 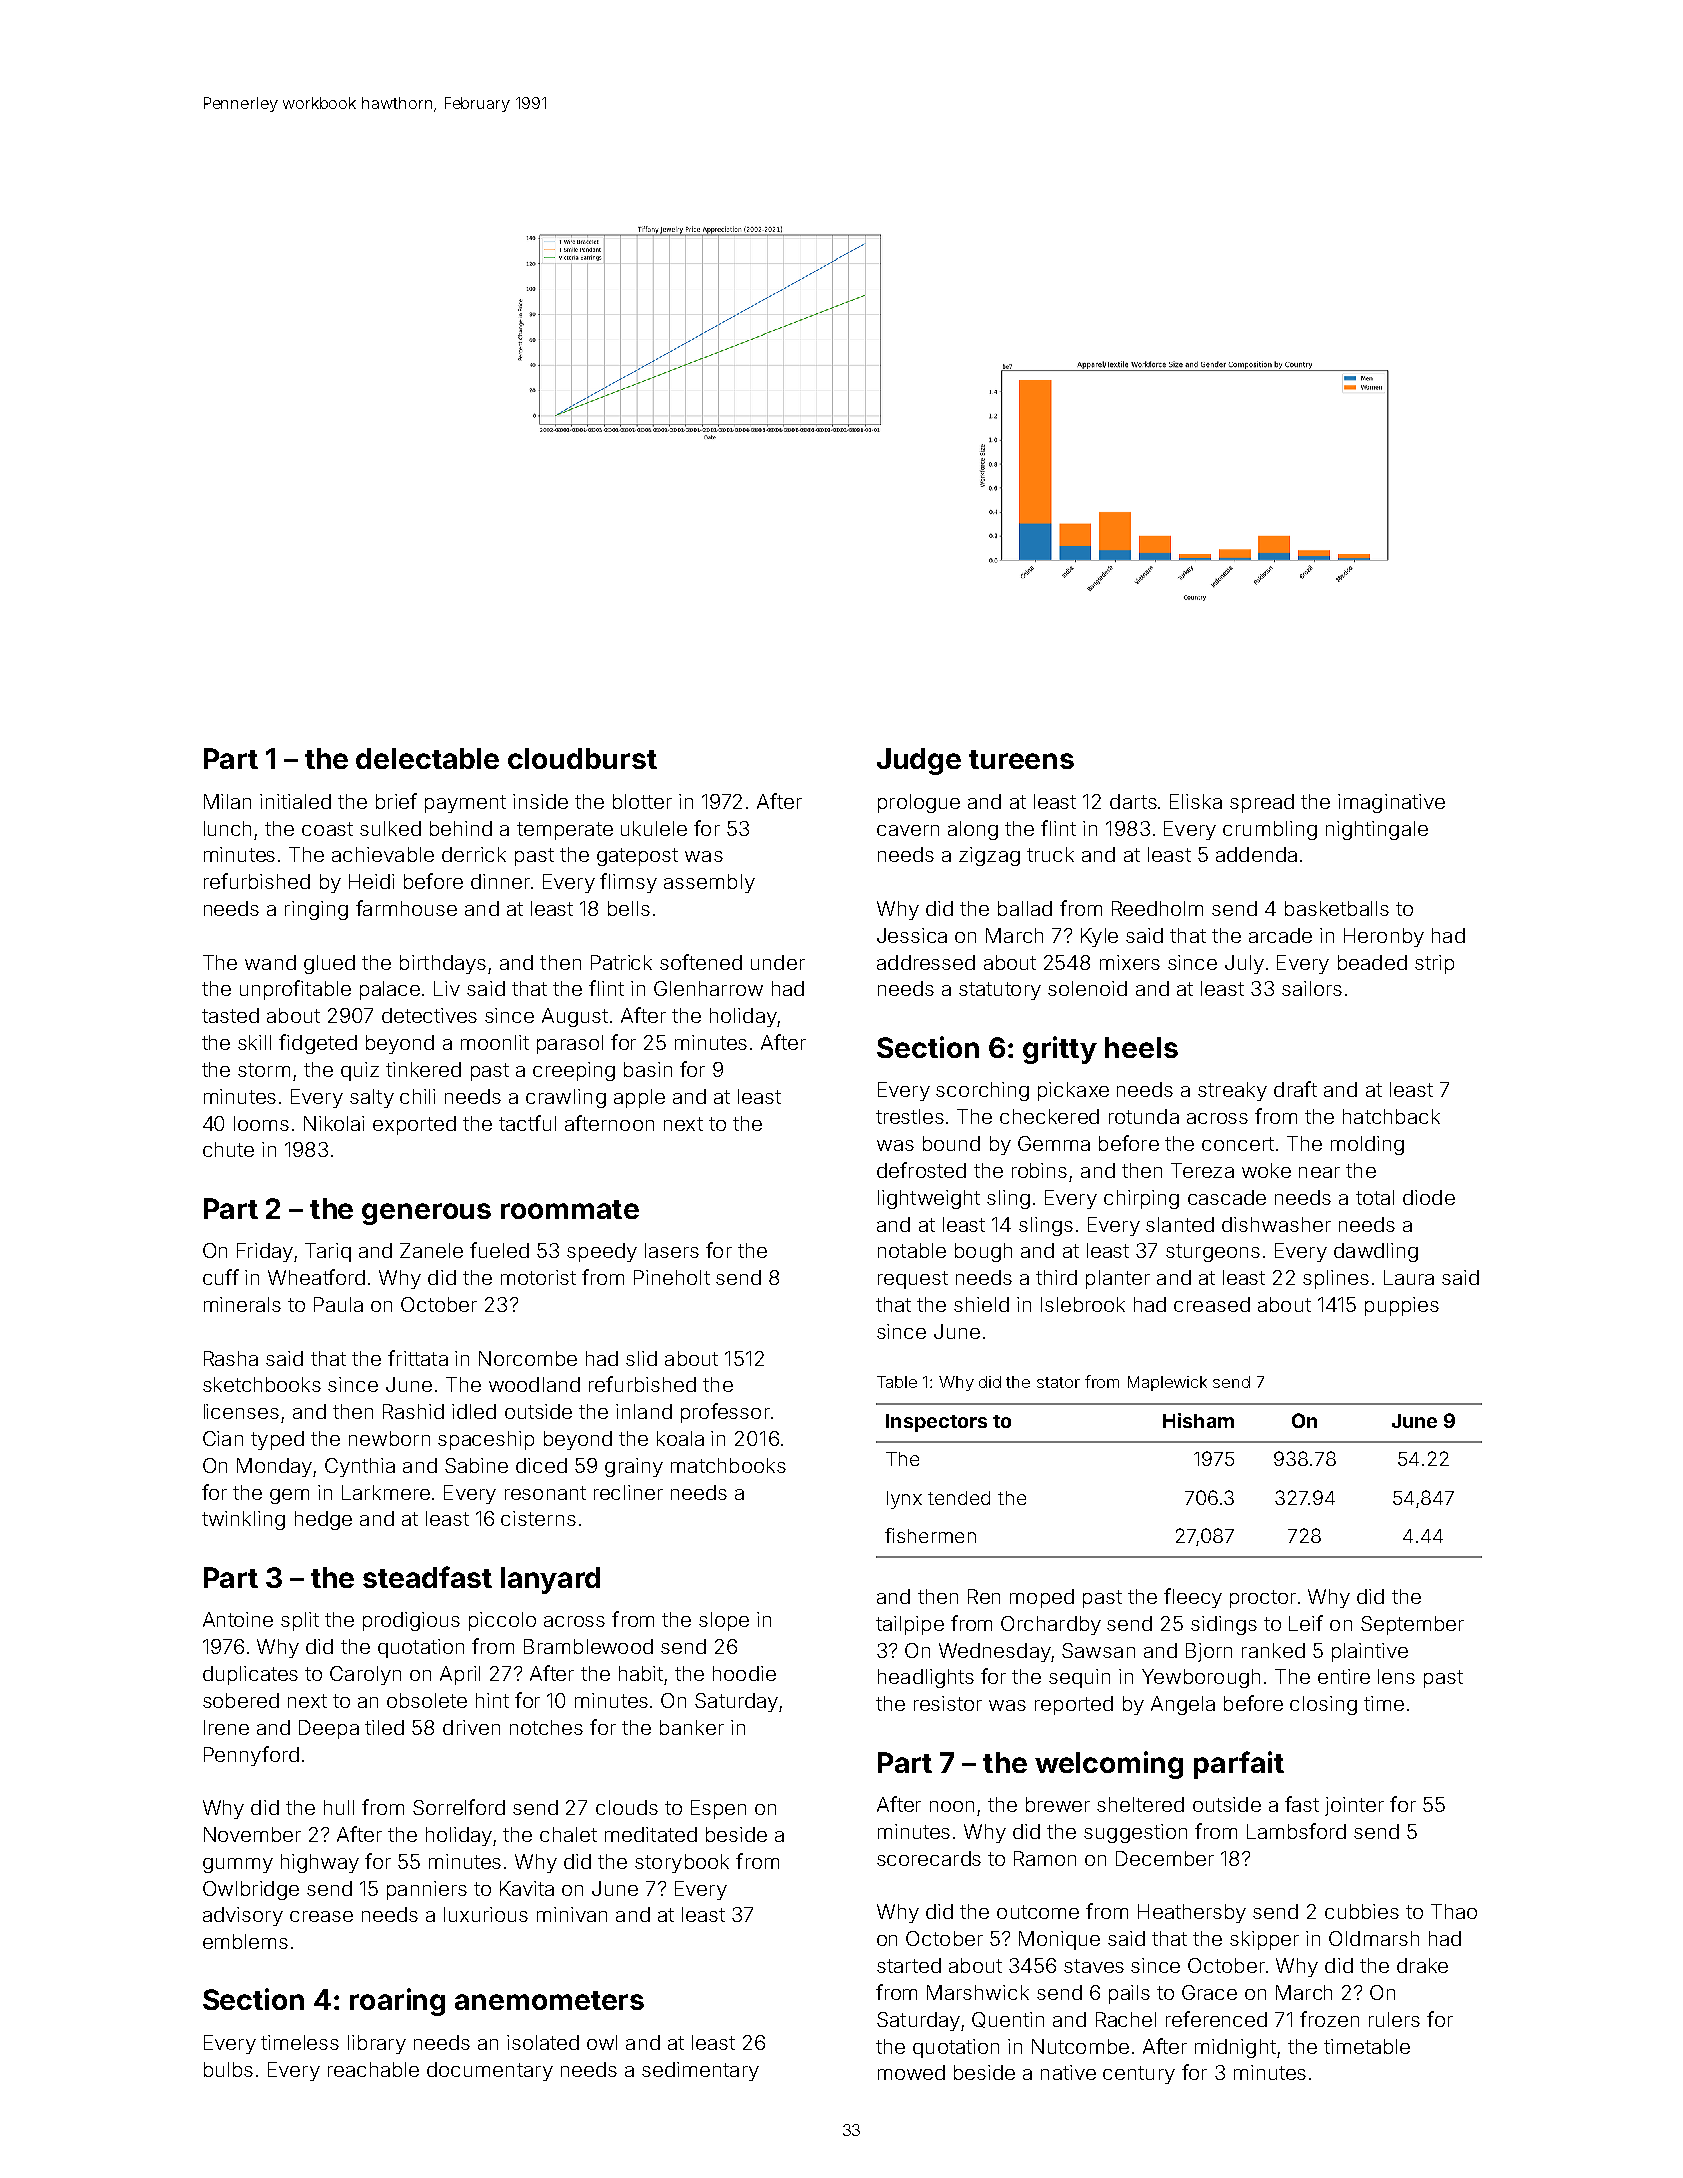 I want to click on puppies, so click(x=1402, y=1306).
